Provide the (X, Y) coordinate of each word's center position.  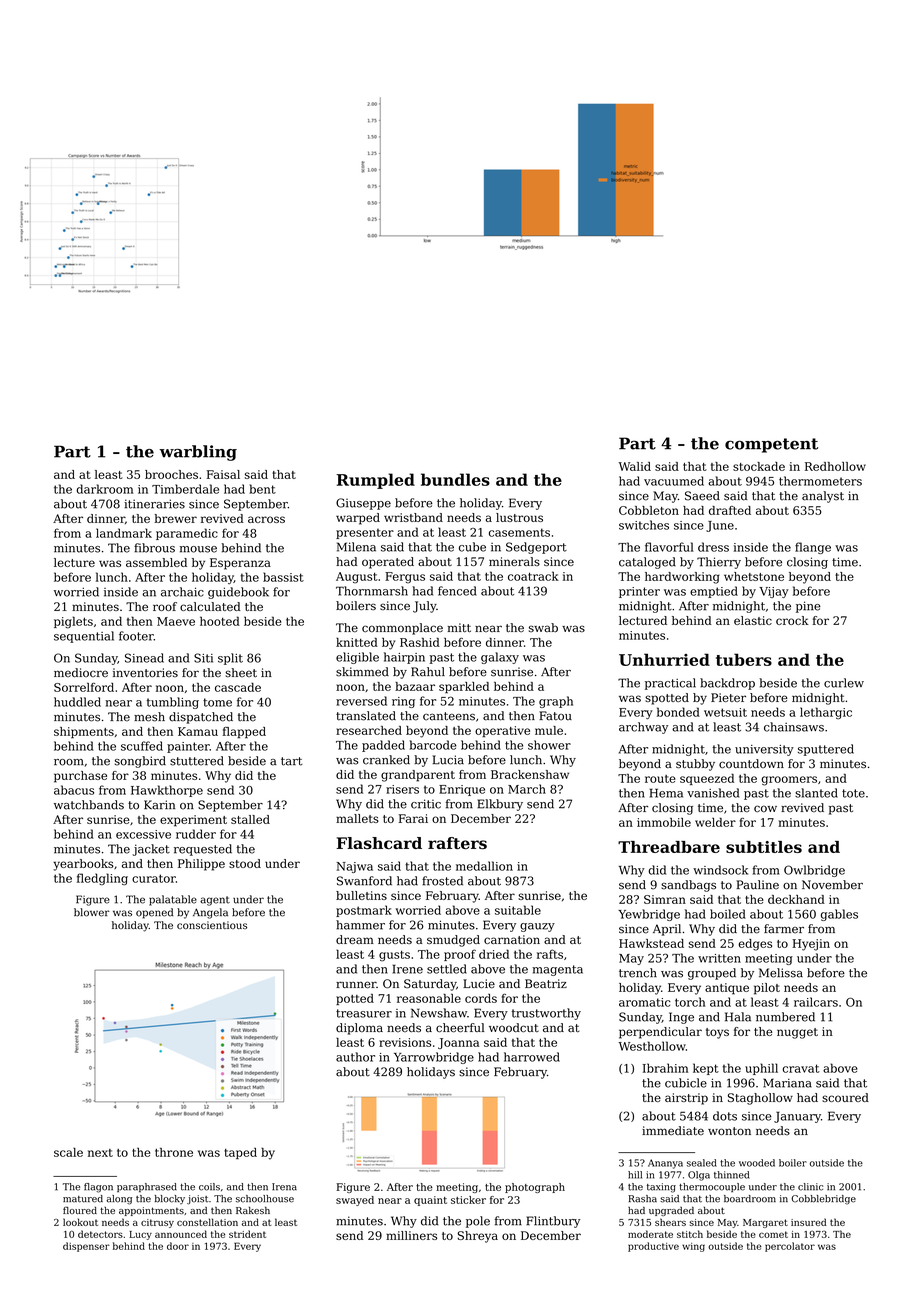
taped (240, 1153)
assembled (156, 562)
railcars (816, 1002)
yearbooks (83, 865)
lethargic (826, 713)
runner (356, 985)
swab (543, 627)
